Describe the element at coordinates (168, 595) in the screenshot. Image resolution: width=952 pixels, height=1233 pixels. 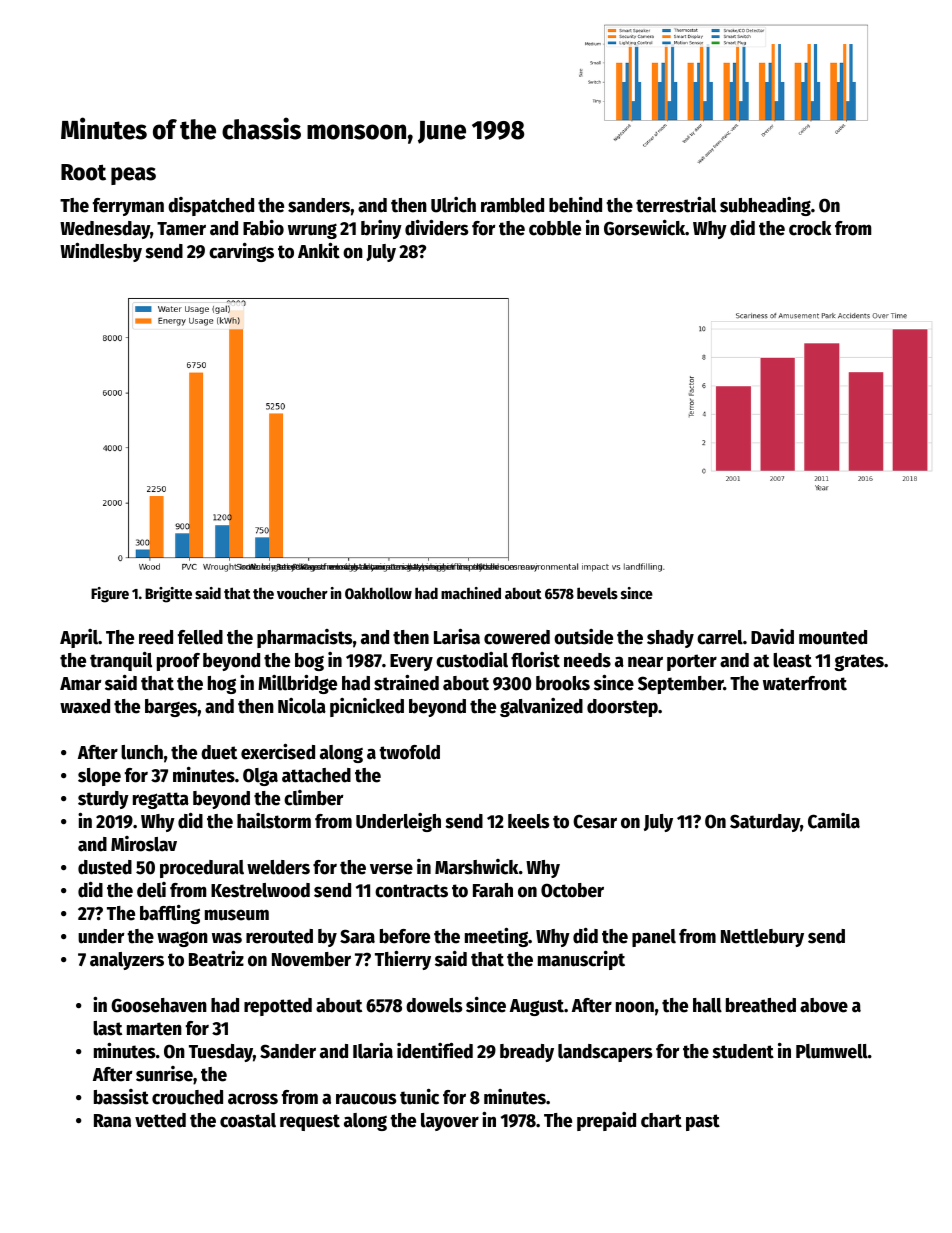
I see `Brigitte` at that location.
